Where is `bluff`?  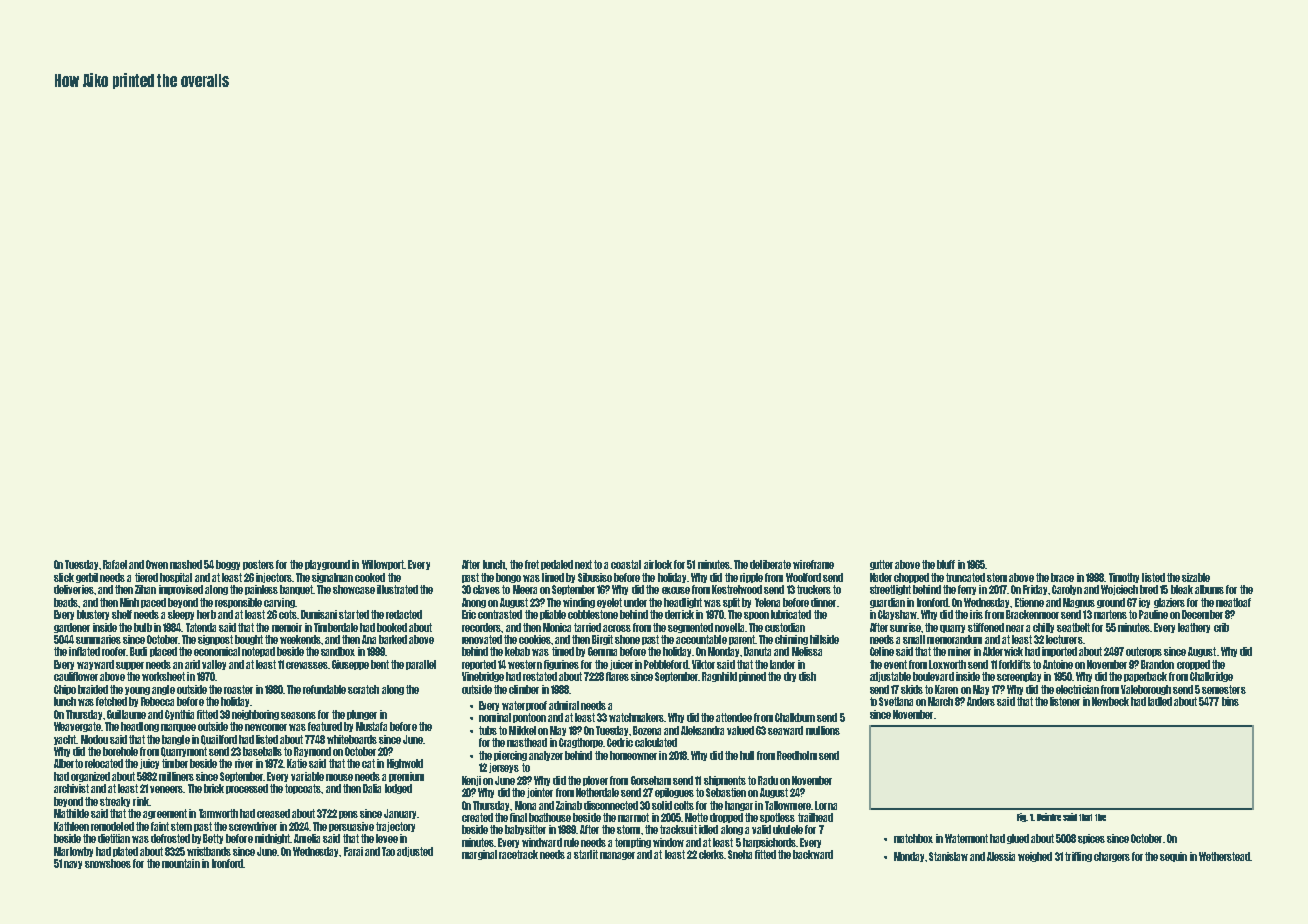
bluff is located at coordinates (946, 564).
